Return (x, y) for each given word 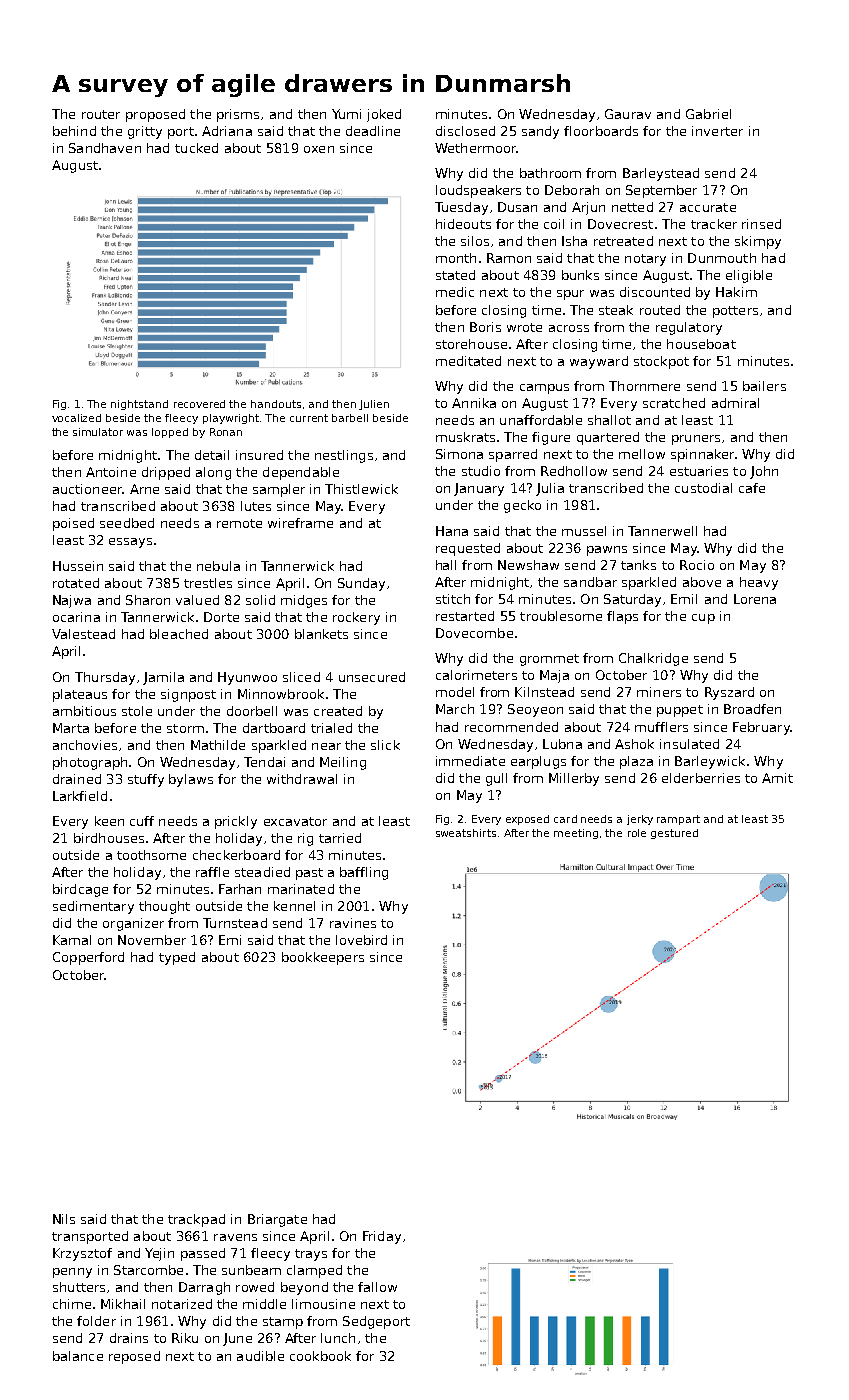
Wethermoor (476, 148)
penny (72, 1273)
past (309, 874)
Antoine (111, 472)
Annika (474, 403)
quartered (608, 438)
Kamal (72, 940)
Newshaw (528, 565)
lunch (338, 1338)
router (101, 114)
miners (659, 692)
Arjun (588, 208)
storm (185, 728)
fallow (377, 1287)
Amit (777, 778)
